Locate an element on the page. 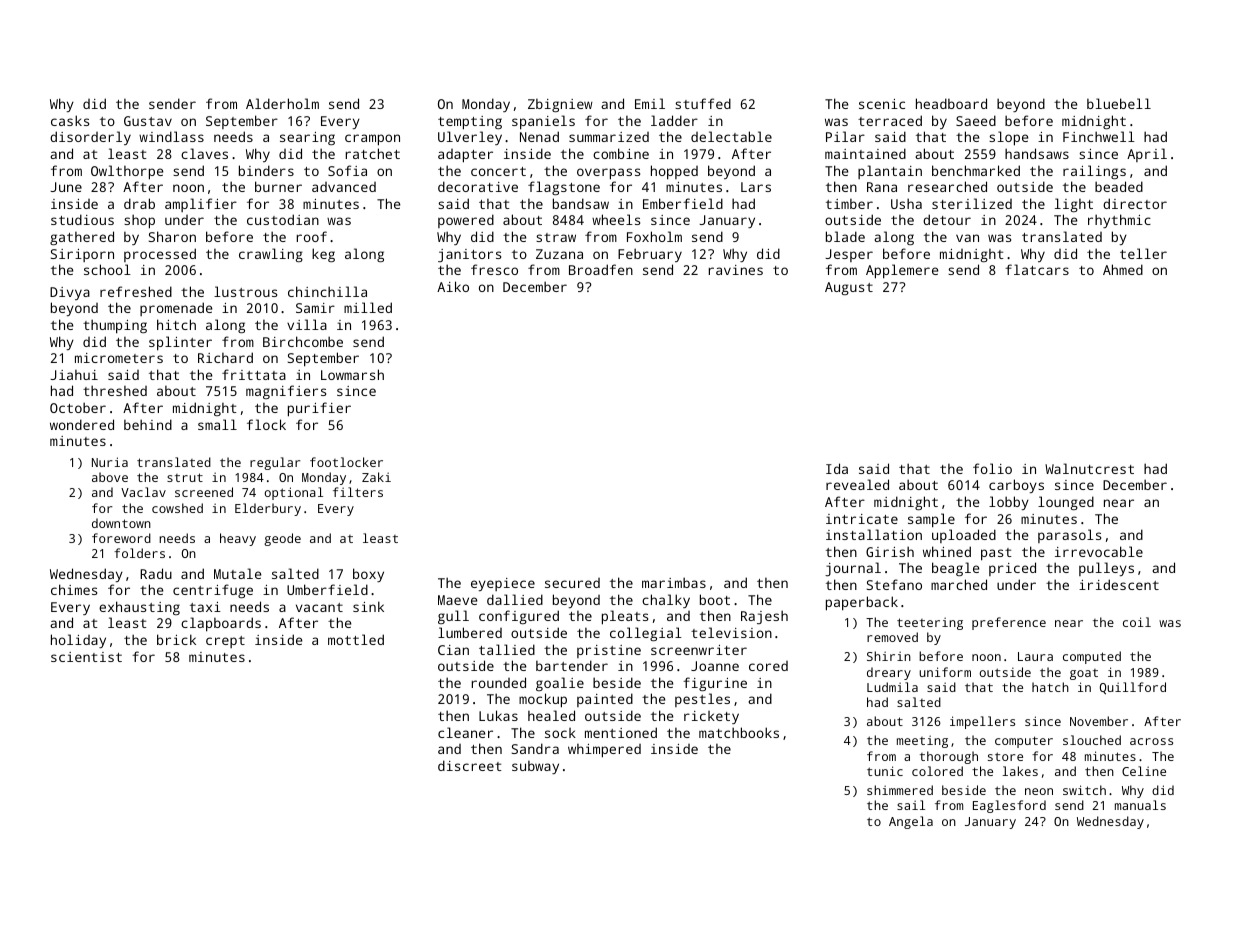 This image has height=952, width=1233. slouched is located at coordinates (1092, 740).
